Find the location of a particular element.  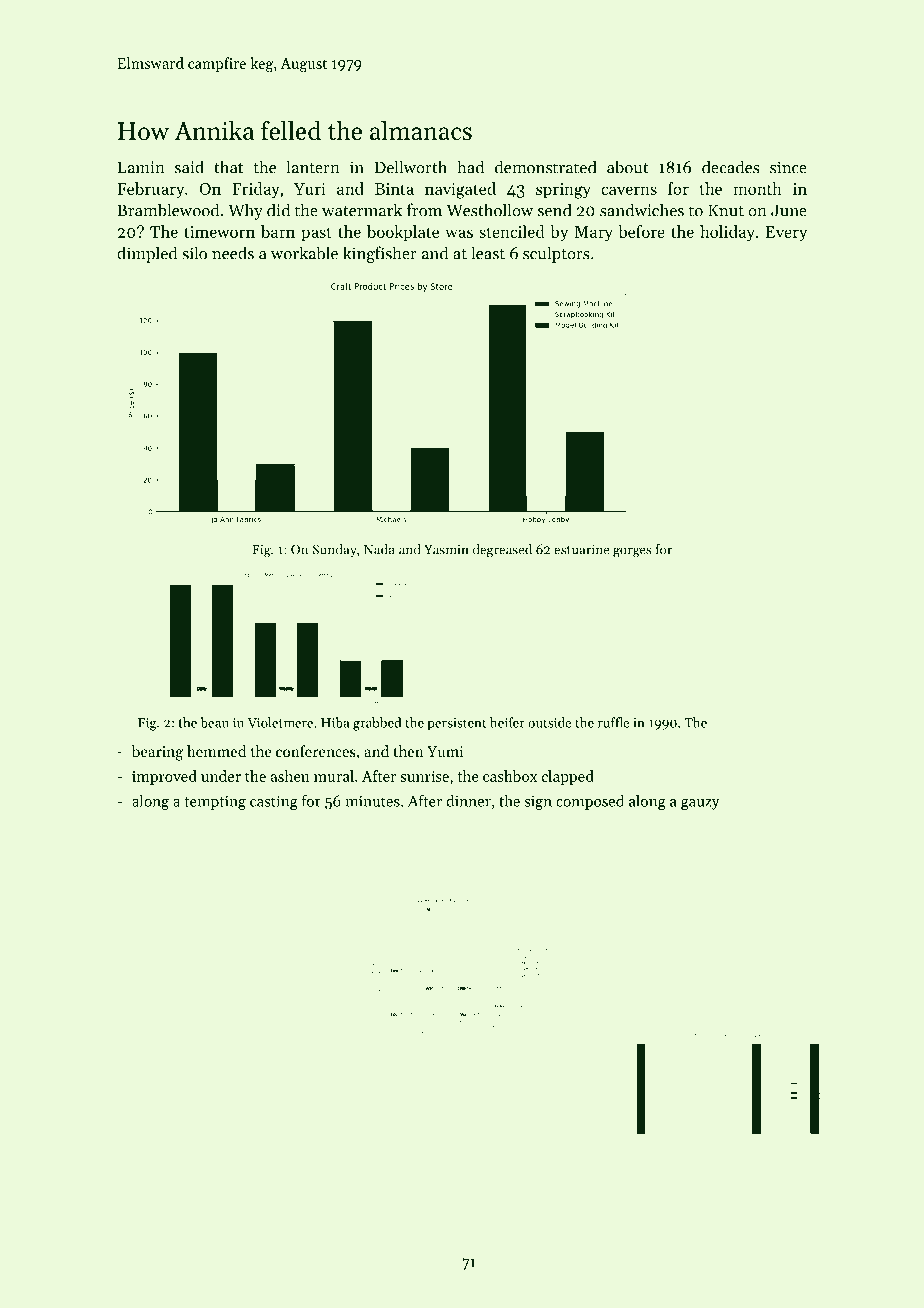

gorges is located at coordinates (632, 552).
